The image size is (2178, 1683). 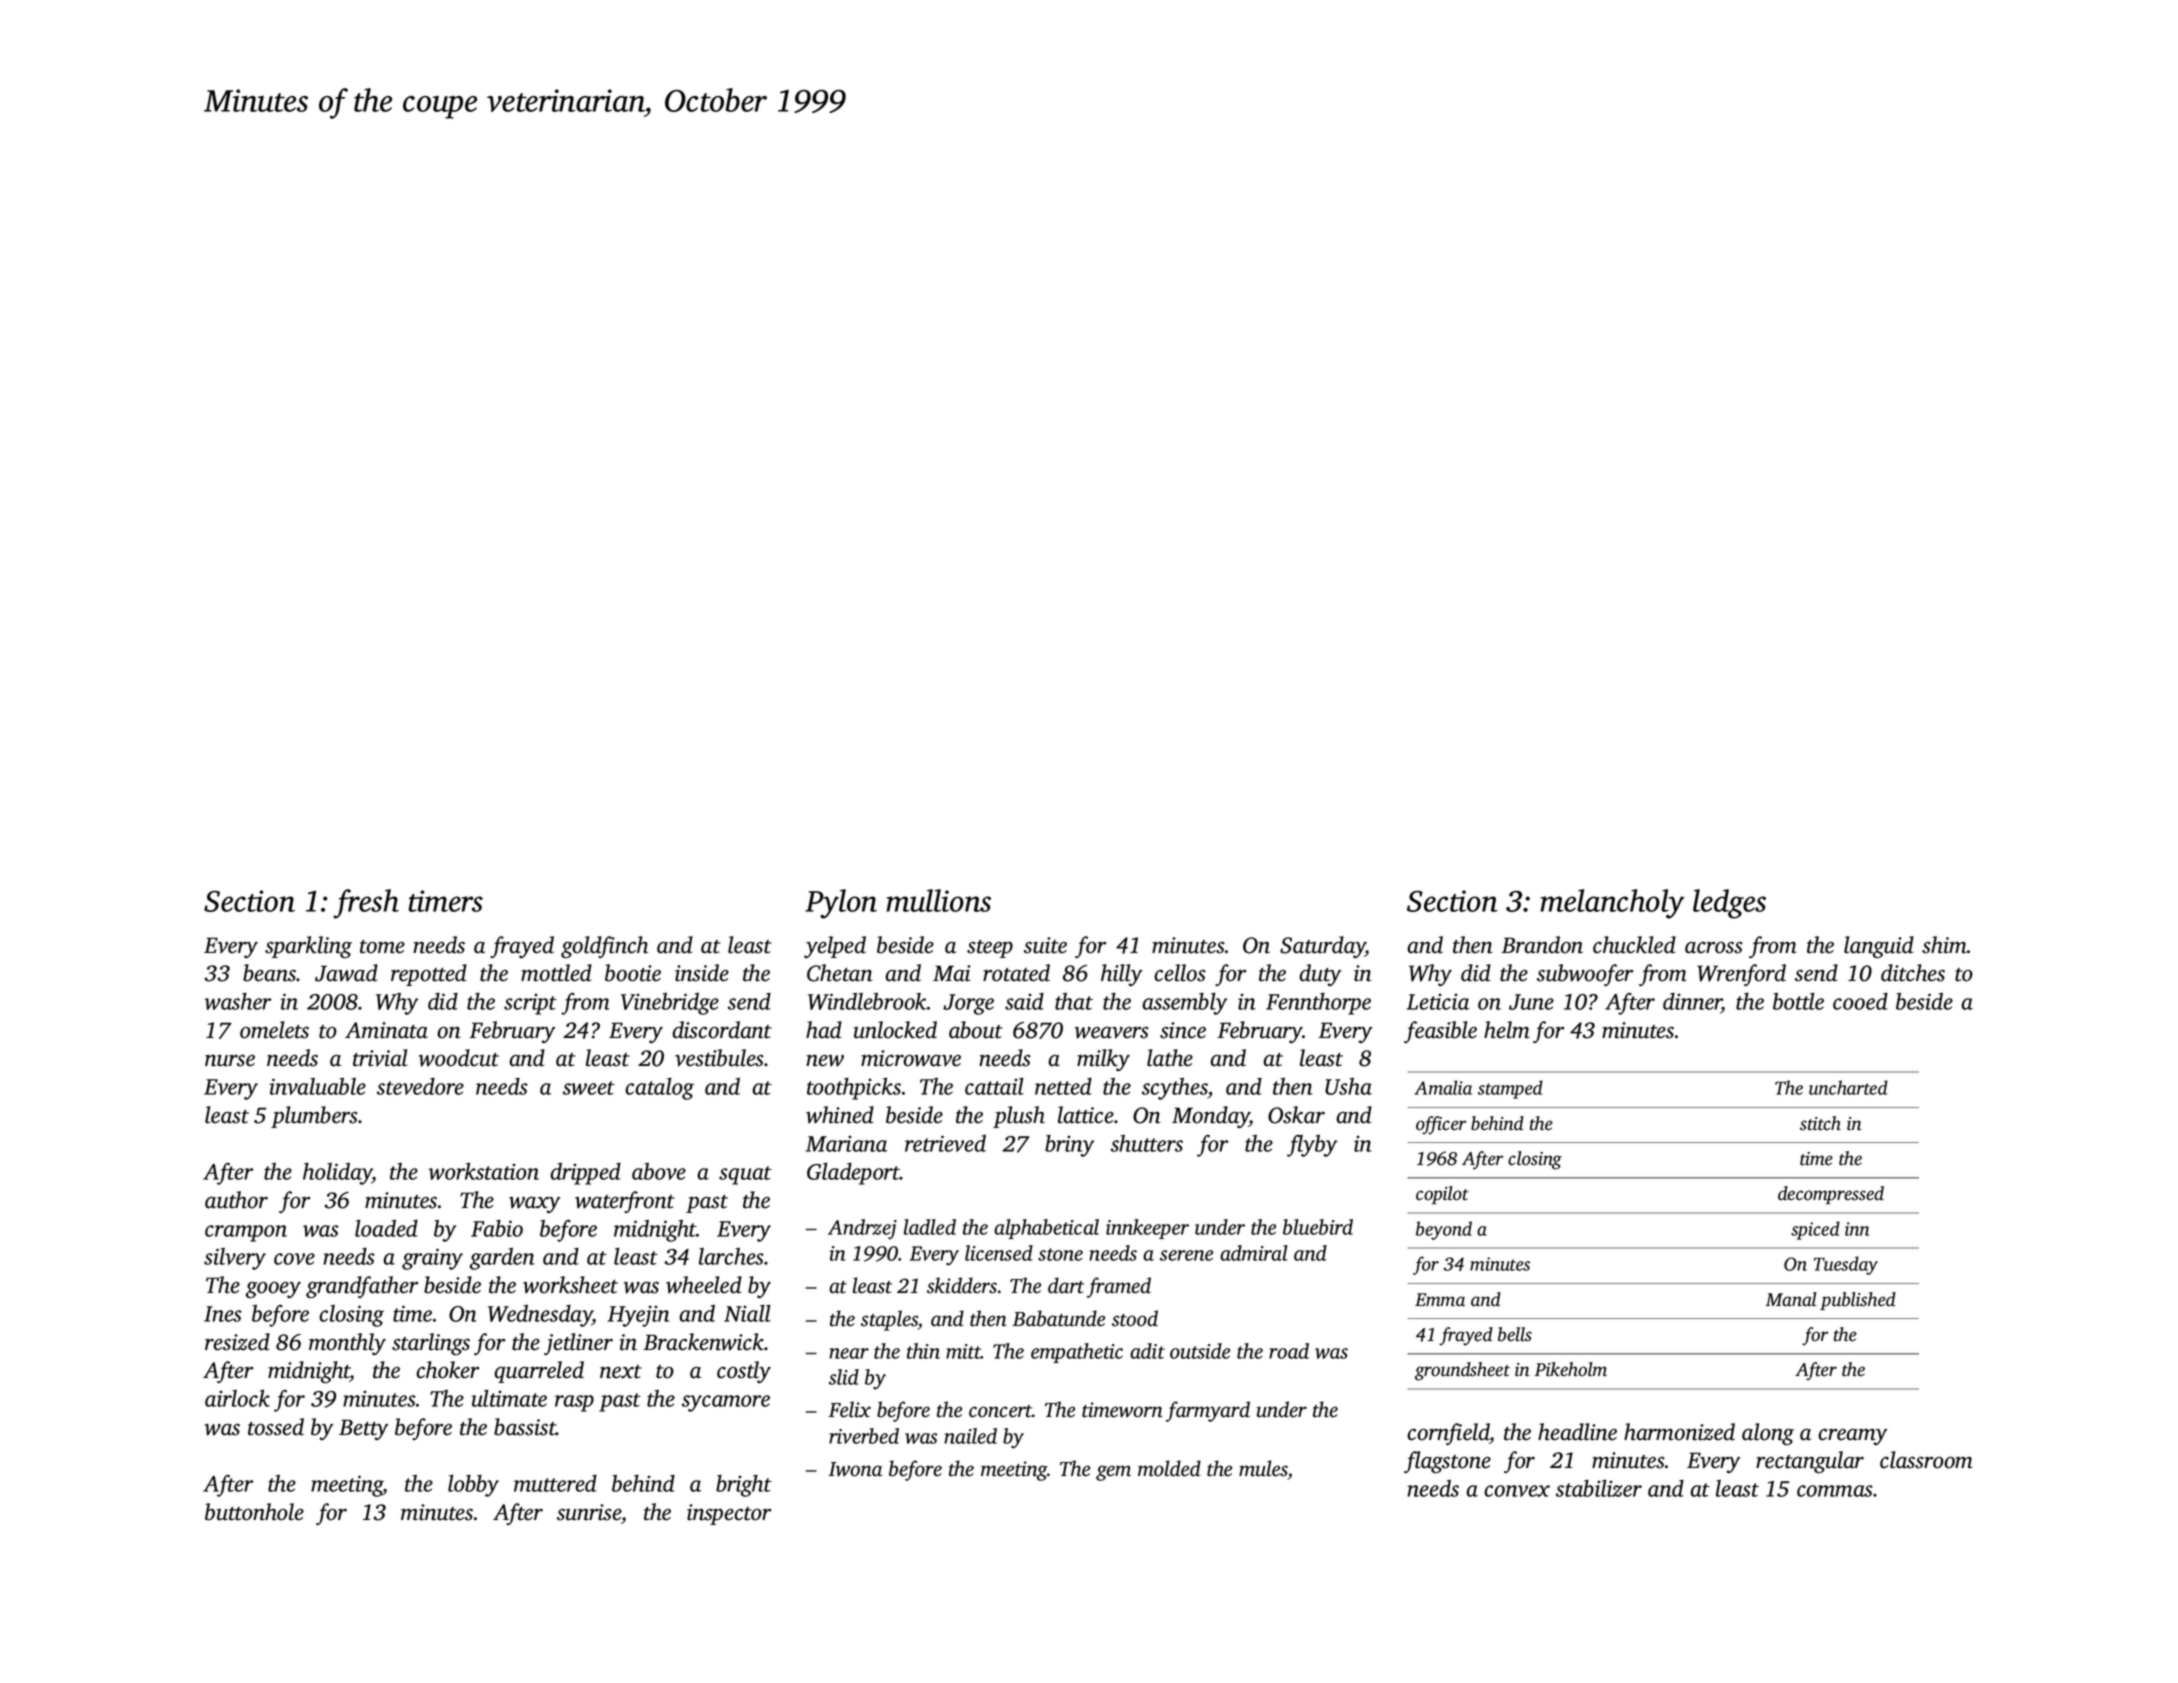 I want to click on Fabio, so click(x=497, y=1228).
